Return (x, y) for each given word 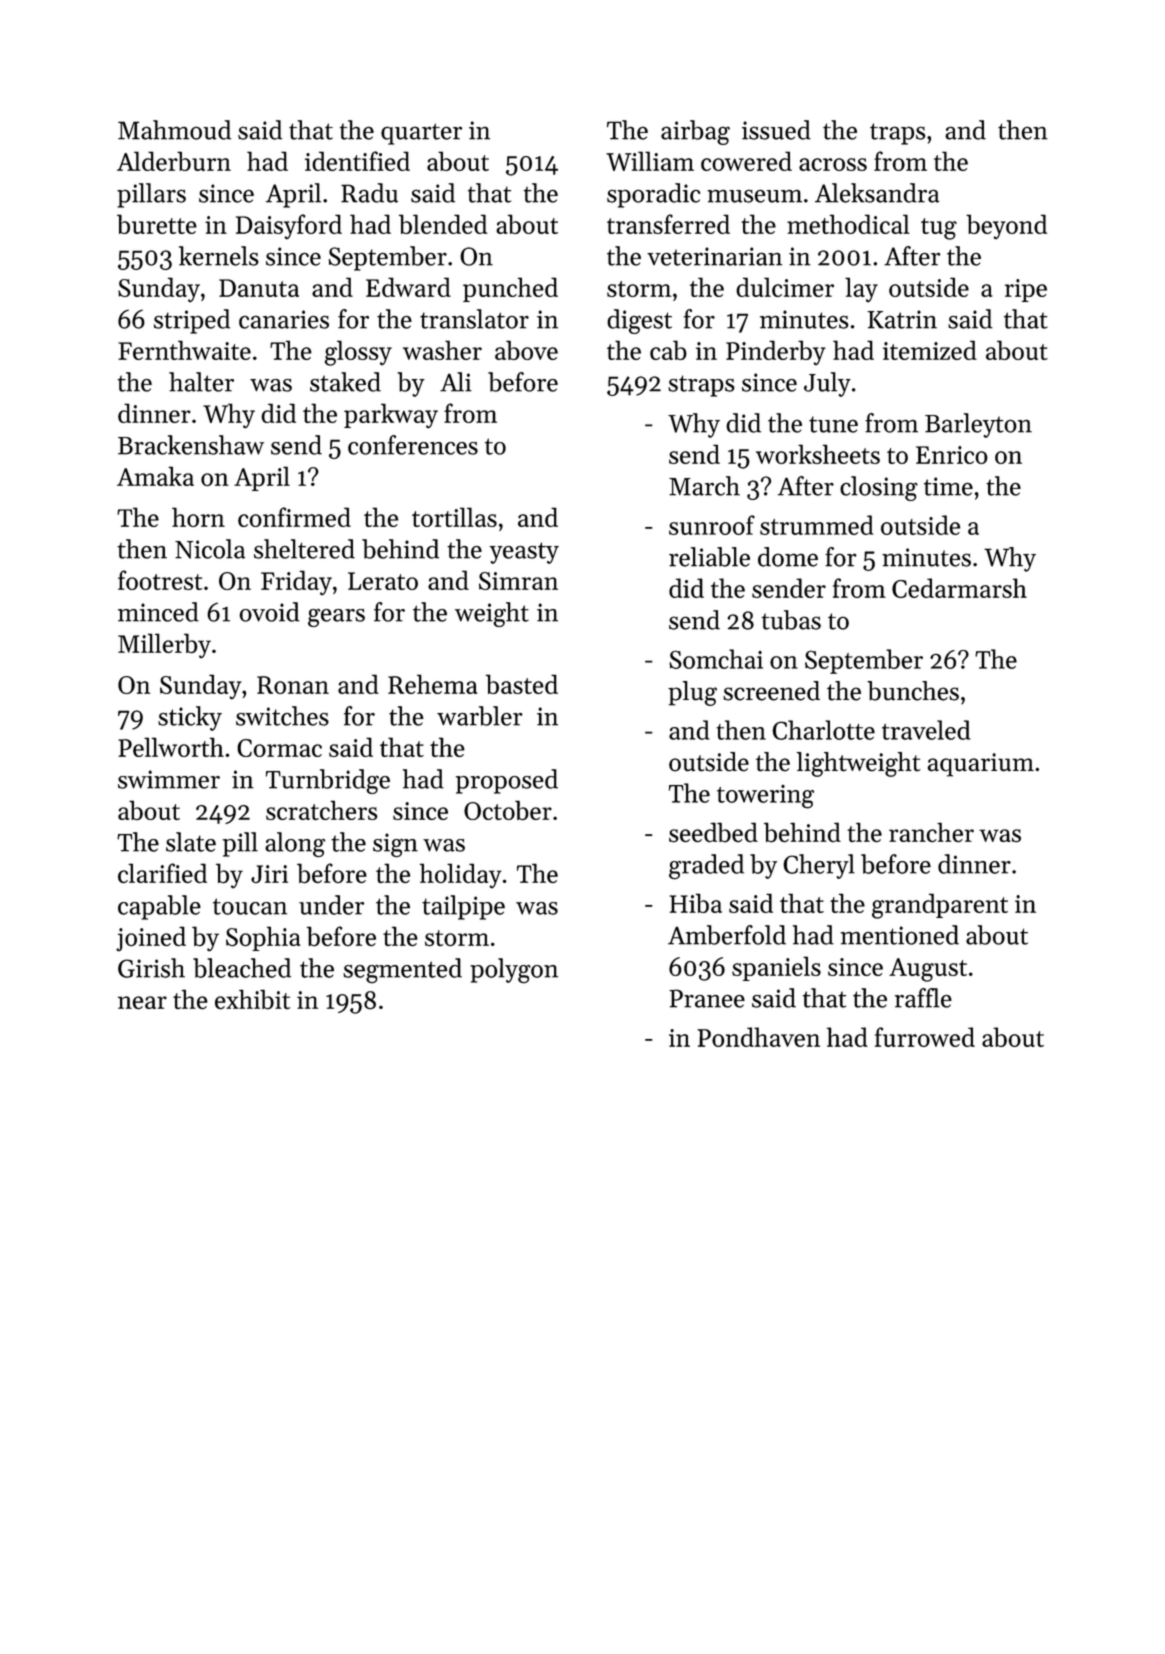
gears (336, 618)
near (142, 1003)
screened (771, 691)
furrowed (925, 1037)
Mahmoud (174, 130)
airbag (695, 132)
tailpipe (463, 907)
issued (776, 130)
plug (692, 693)
